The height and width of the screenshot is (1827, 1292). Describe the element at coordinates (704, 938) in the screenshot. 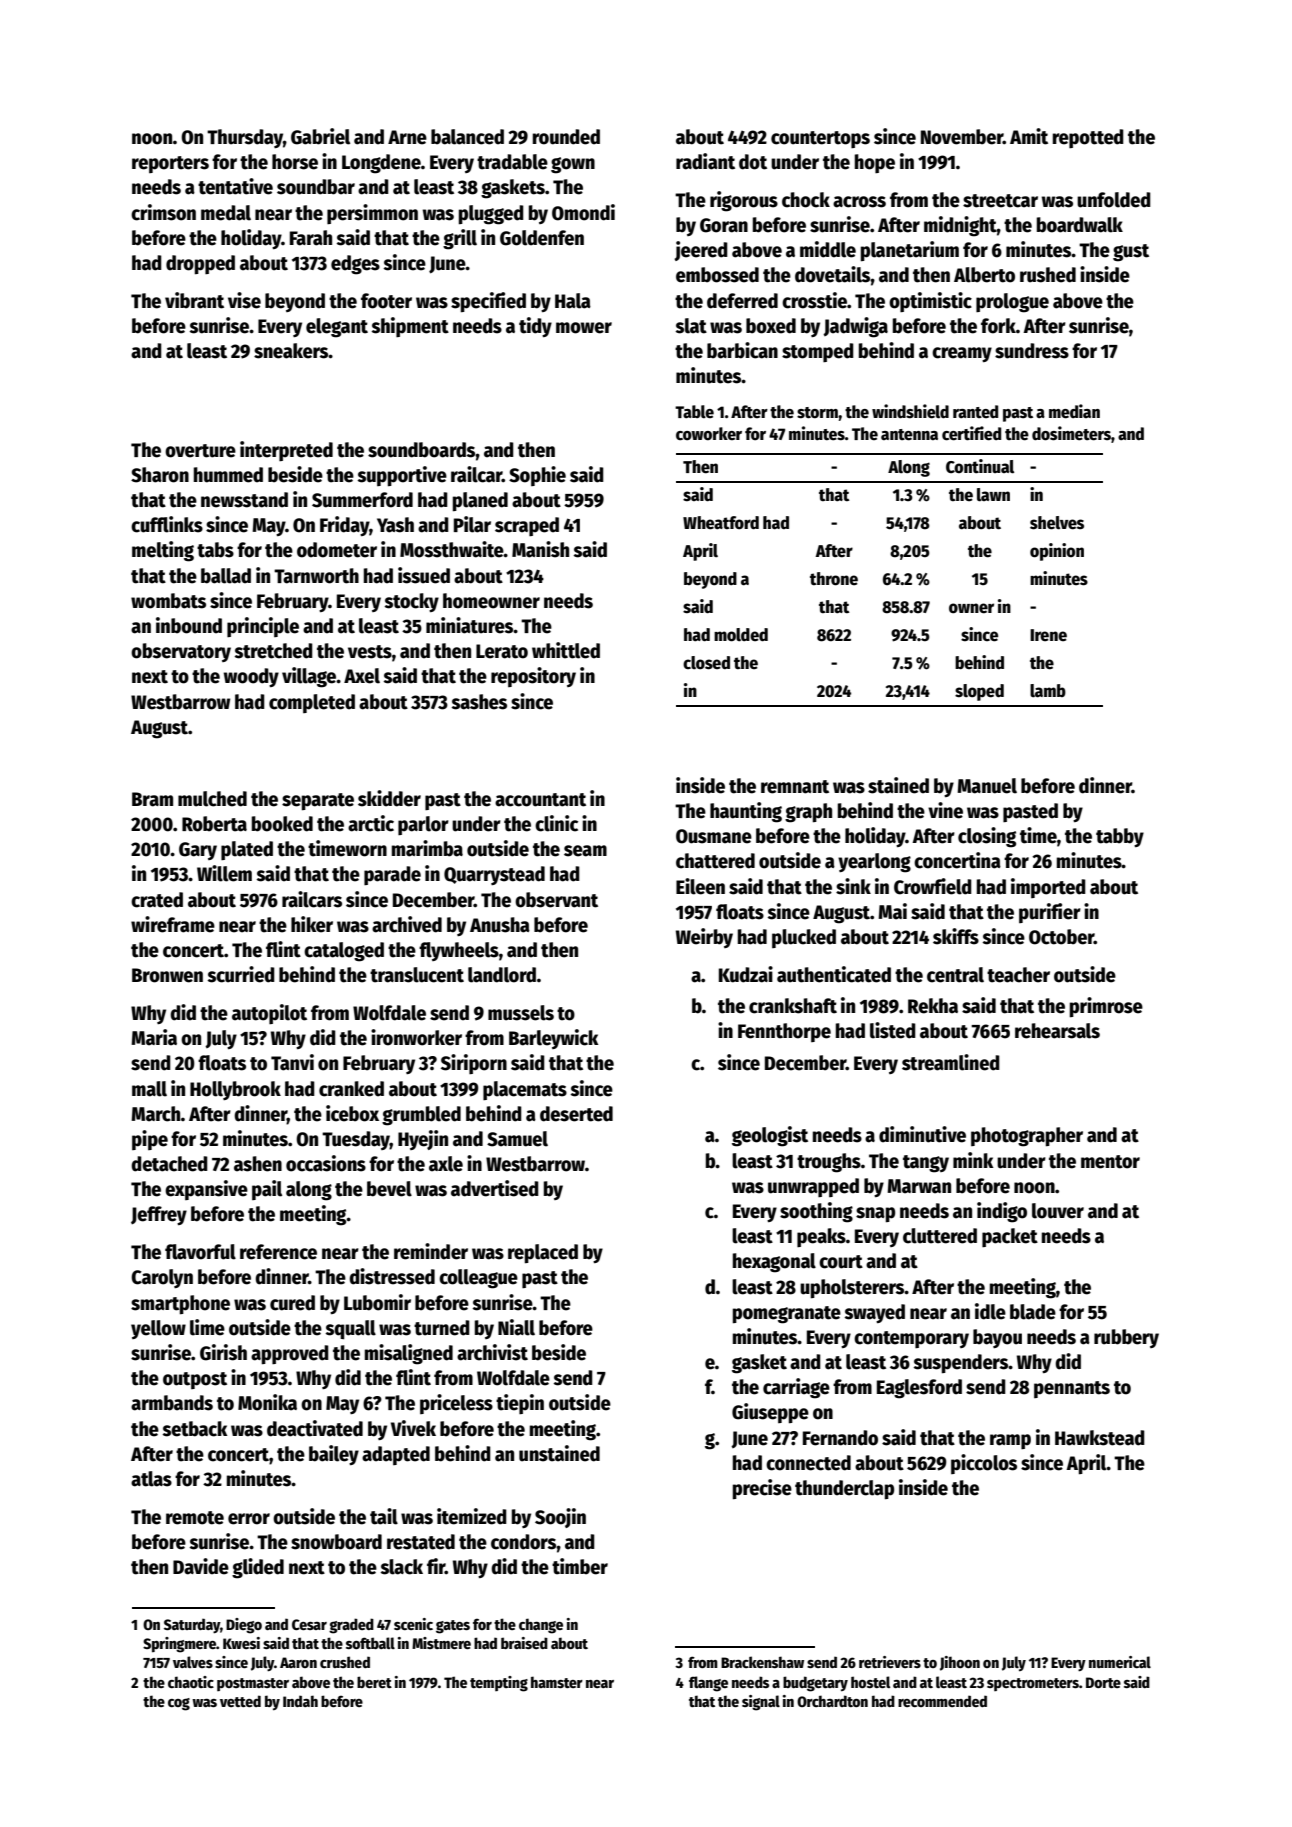

I see `Weirby` at that location.
